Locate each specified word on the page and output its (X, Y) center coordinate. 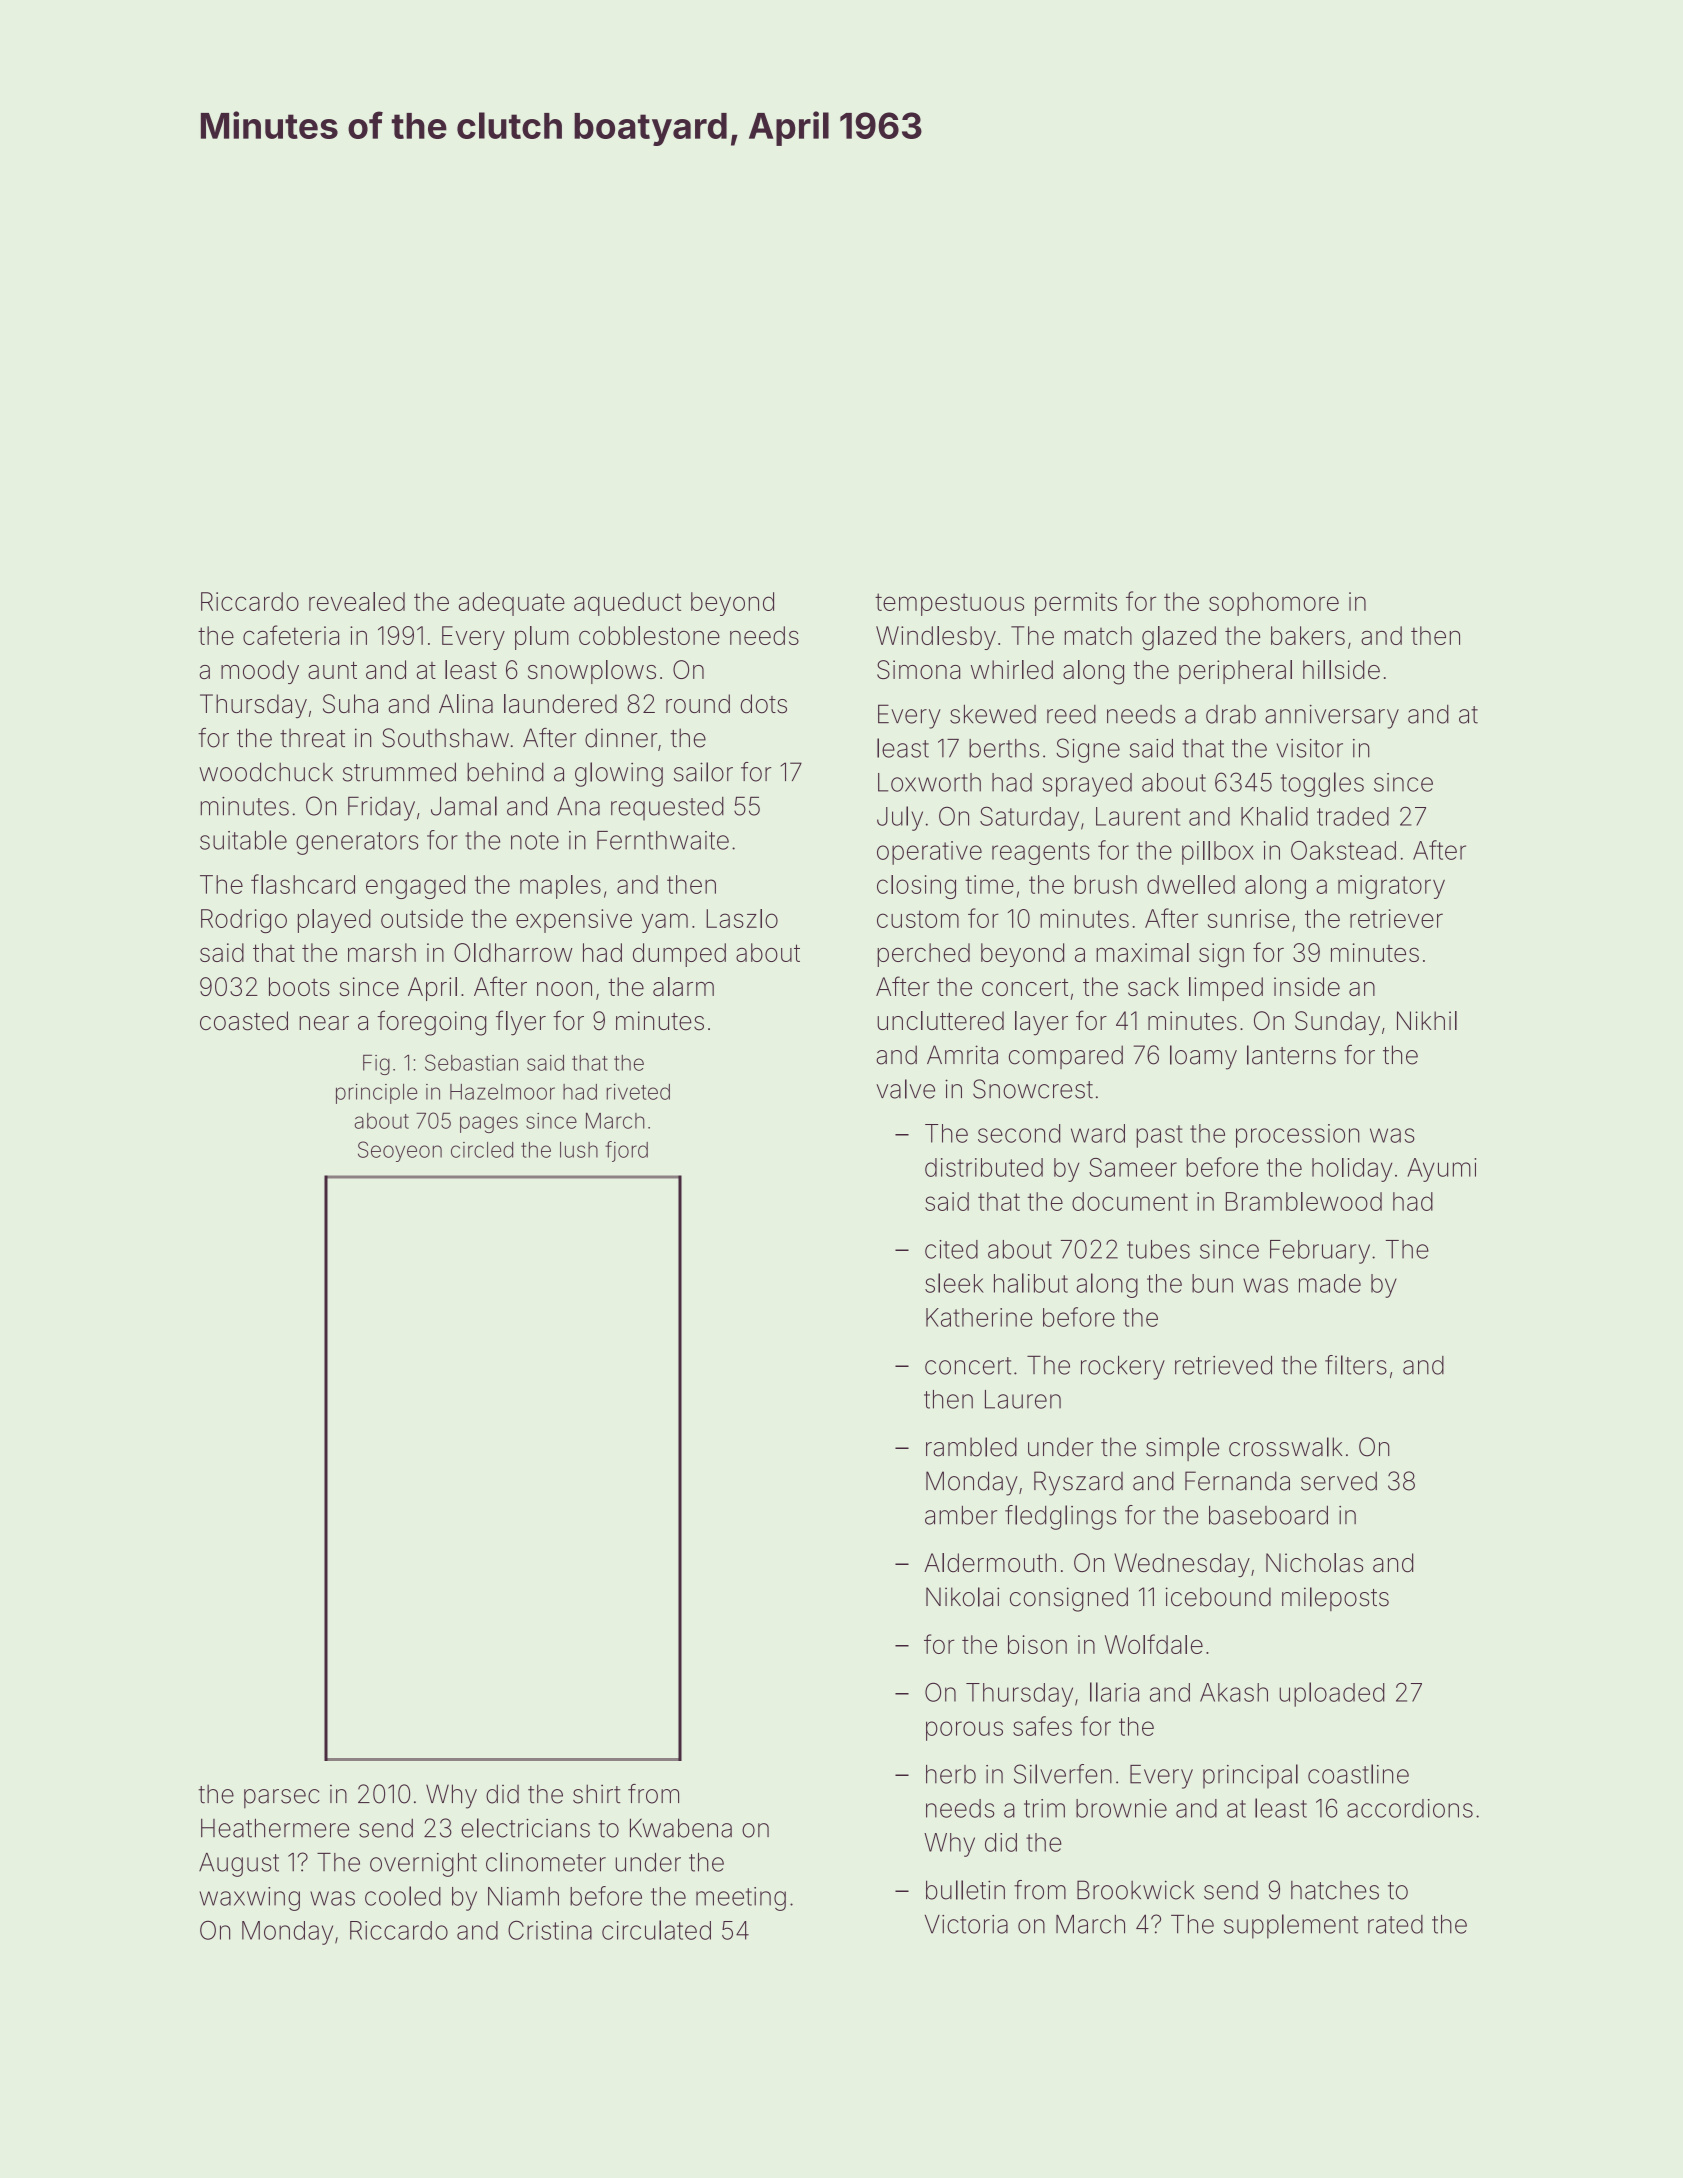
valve (905, 1089)
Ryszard (1078, 1483)
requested (667, 809)
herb (951, 1774)
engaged (415, 887)
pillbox (1218, 853)
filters (1356, 1365)
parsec (282, 1798)
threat (312, 738)
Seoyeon (400, 1151)
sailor (703, 772)
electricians (525, 1828)
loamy (1203, 1057)
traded (1353, 816)
